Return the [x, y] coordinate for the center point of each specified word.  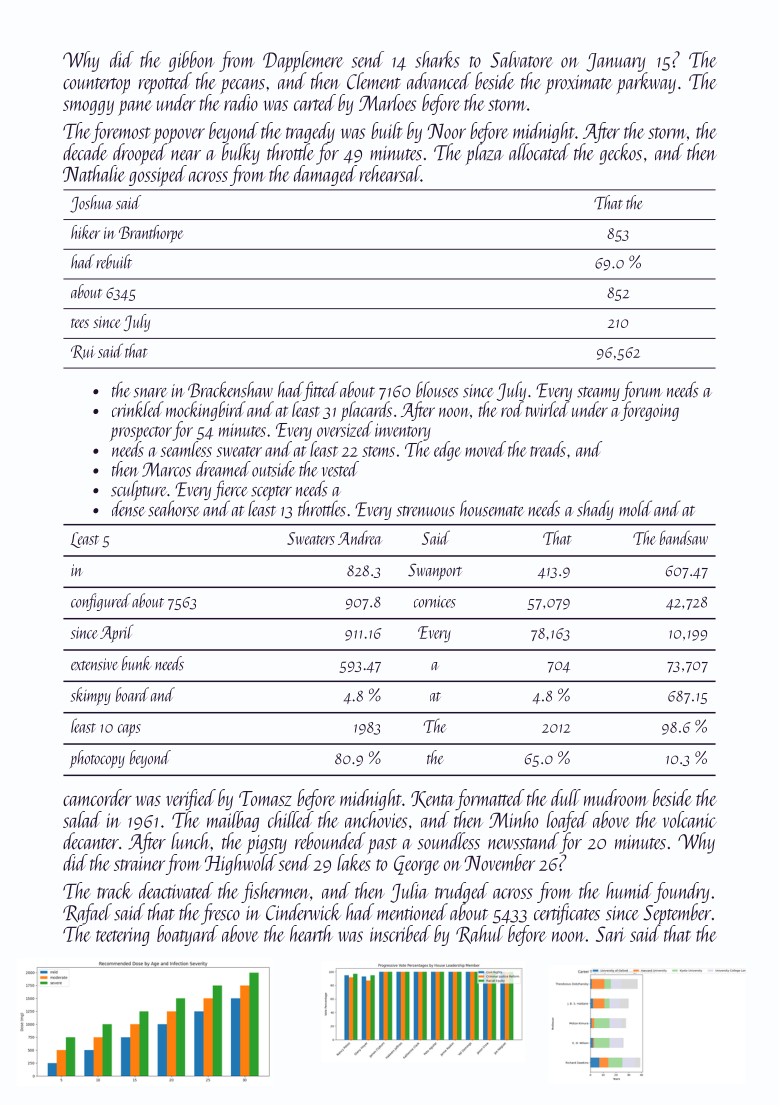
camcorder [97, 797]
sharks [437, 59]
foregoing [649, 411]
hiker [85, 232]
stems [378, 451]
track [115, 890]
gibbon [192, 61]
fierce [230, 490]
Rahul [480, 934]
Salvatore [521, 59]
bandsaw [684, 537]
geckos [620, 154]
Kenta [432, 799]
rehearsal [390, 173]
